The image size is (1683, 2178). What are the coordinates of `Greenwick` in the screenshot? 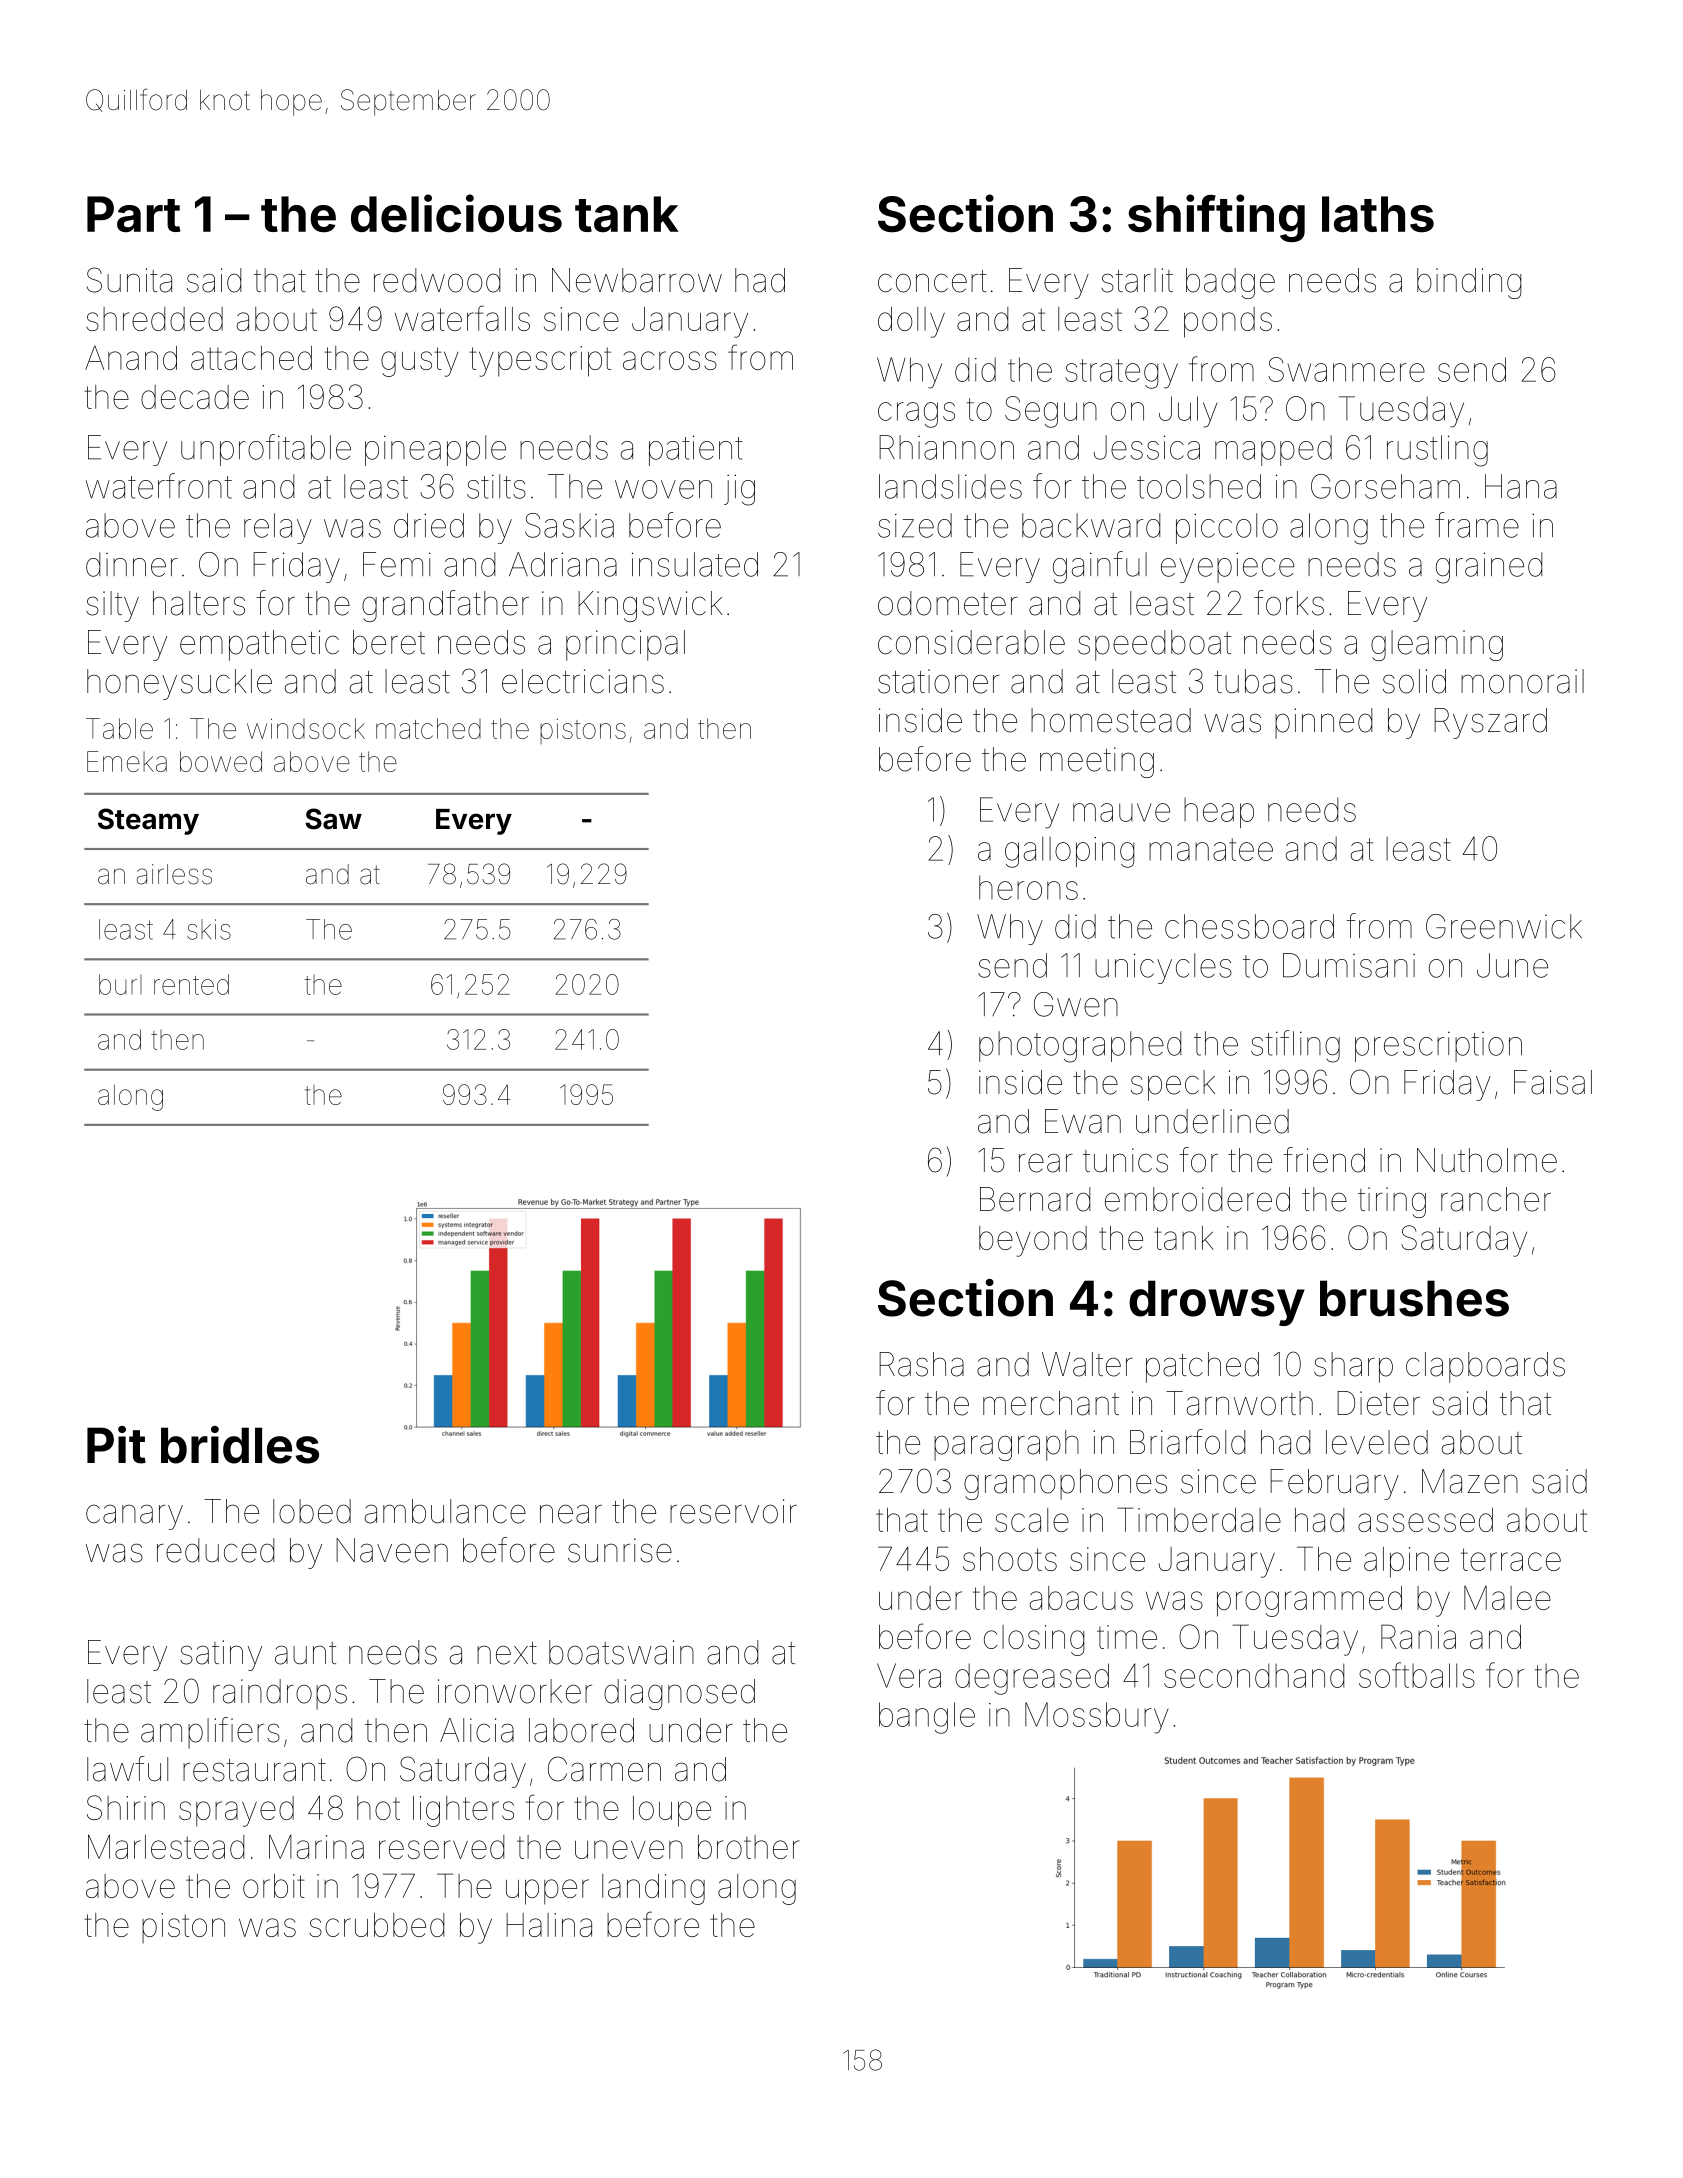 It's located at (1504, 926).
